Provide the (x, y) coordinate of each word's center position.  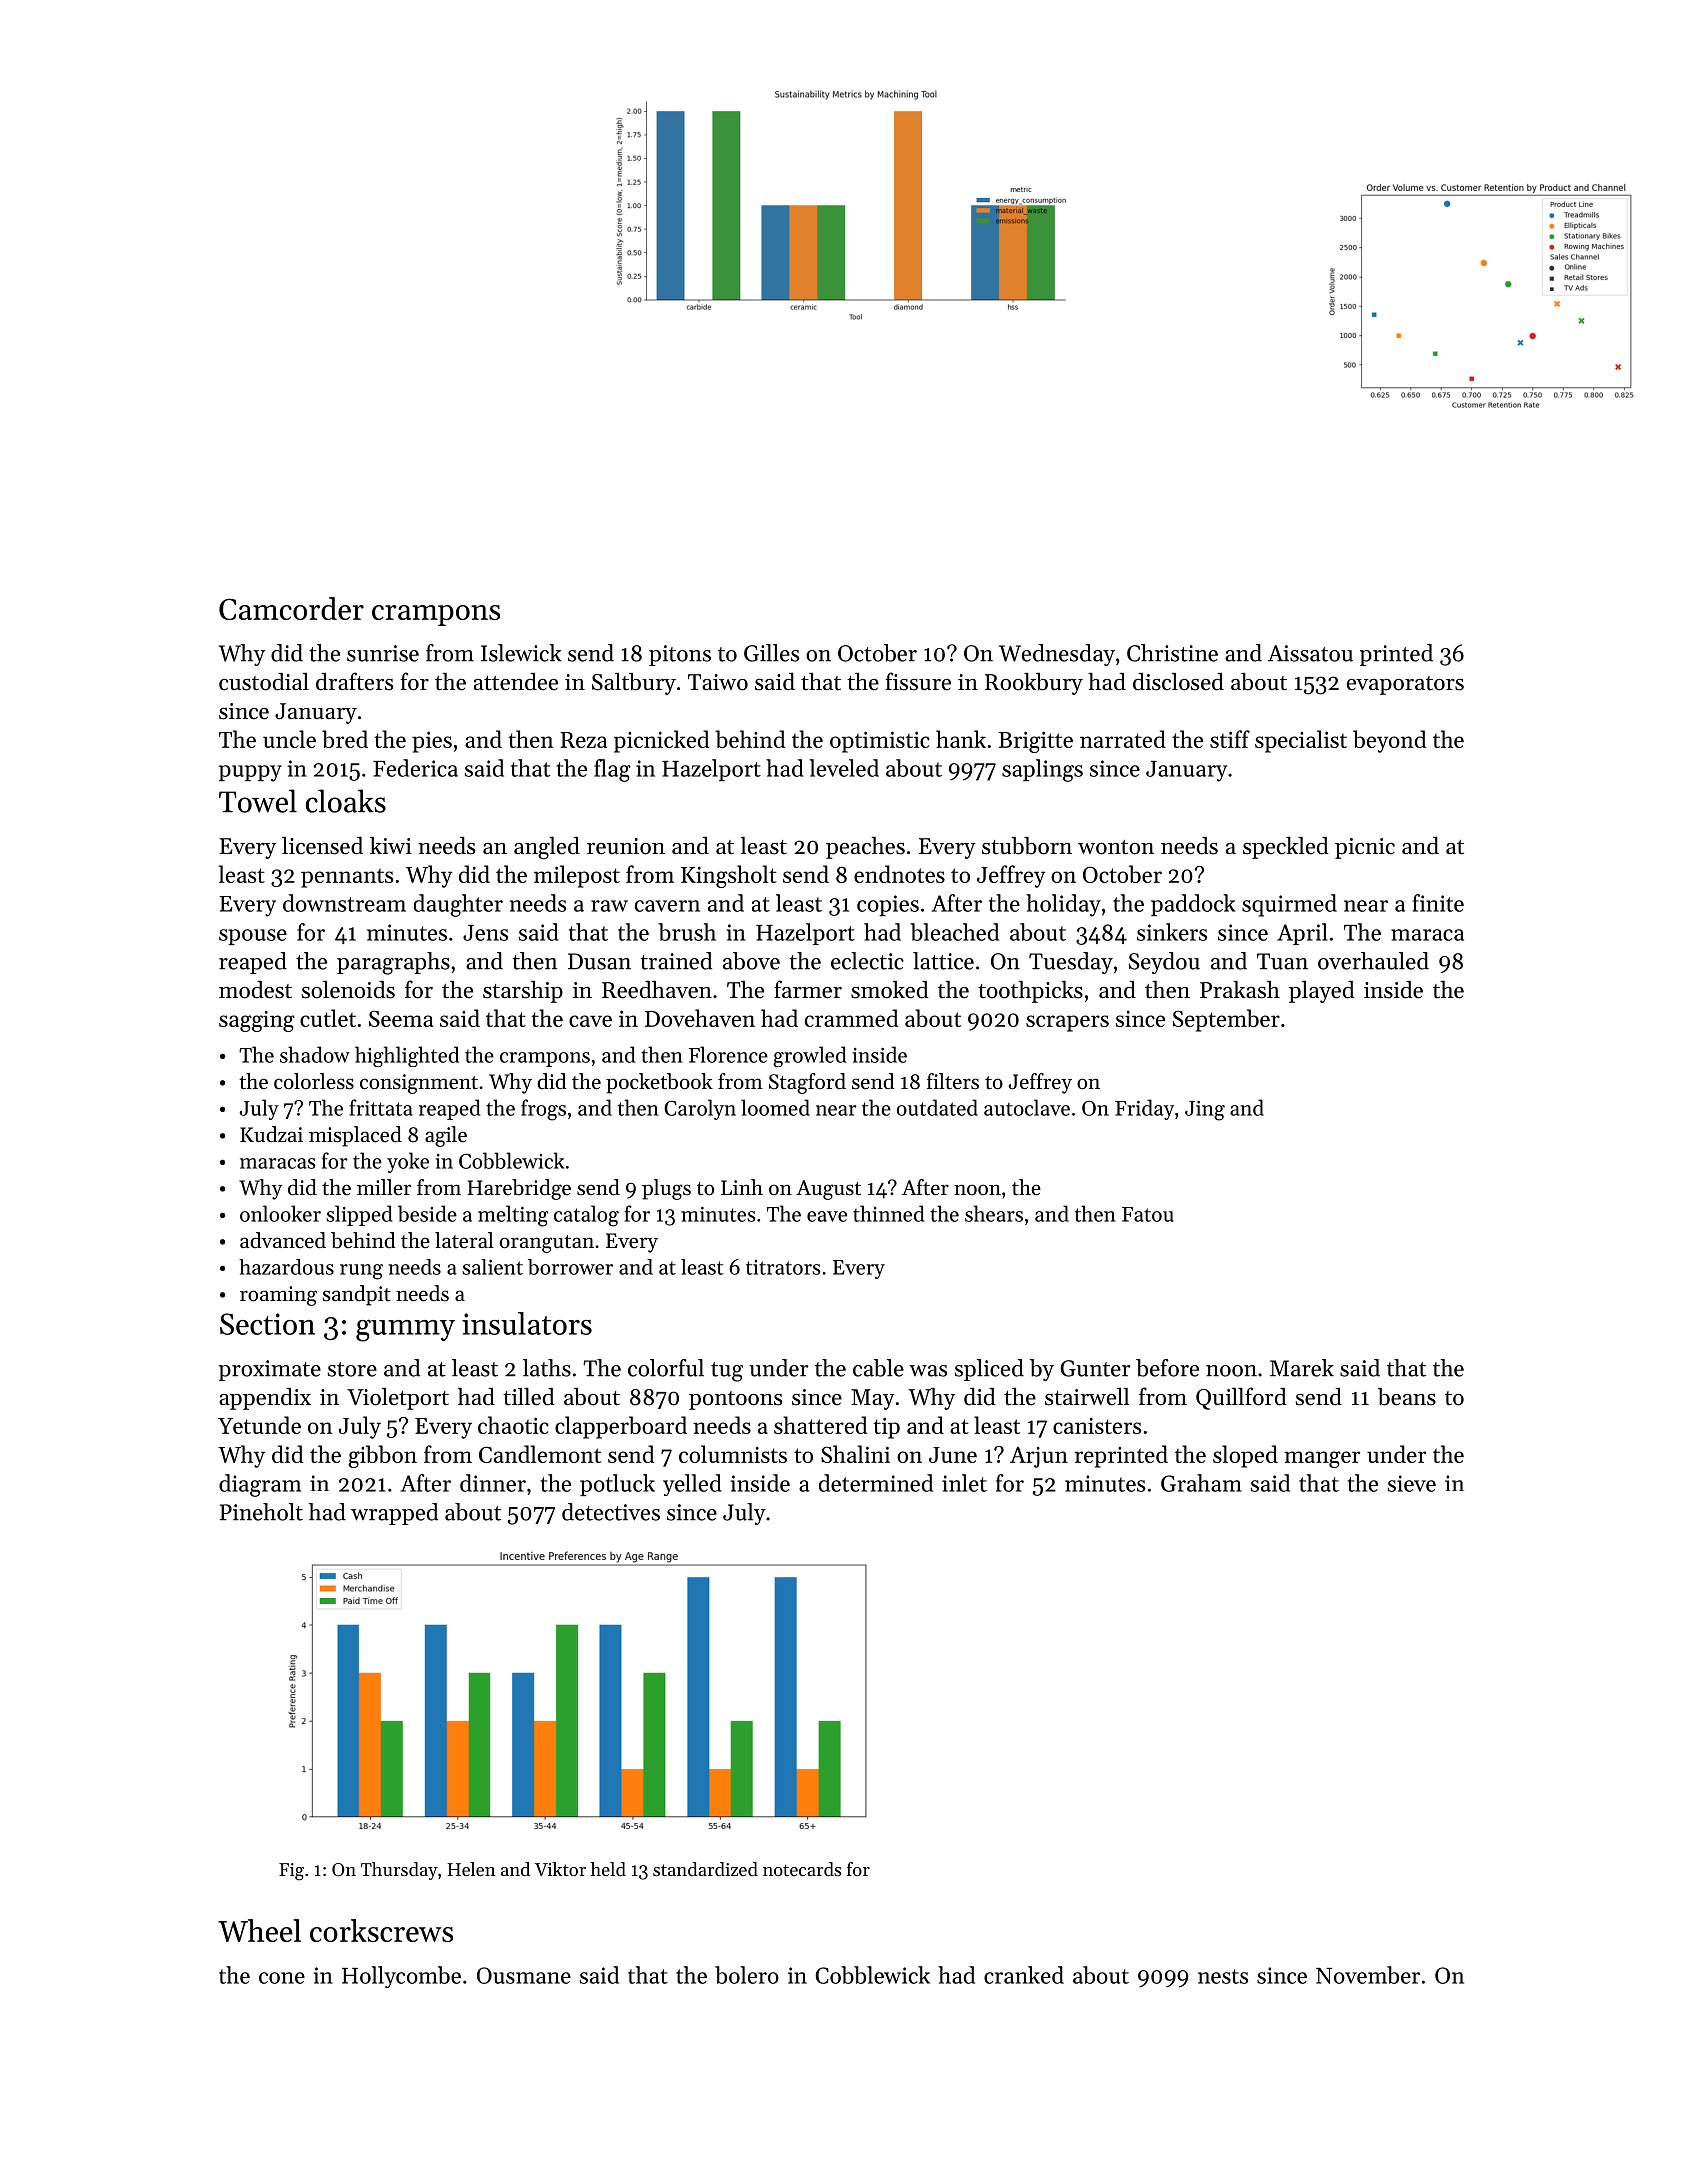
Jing (1205, 1111)
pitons (680, 655)
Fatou (1148, 1214)
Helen (471, 1869)
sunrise (383, 653)
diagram (260, 1485)
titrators (783, 1267)
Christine (1172, 653)
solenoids (348, 990)
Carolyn (700, 1109)
